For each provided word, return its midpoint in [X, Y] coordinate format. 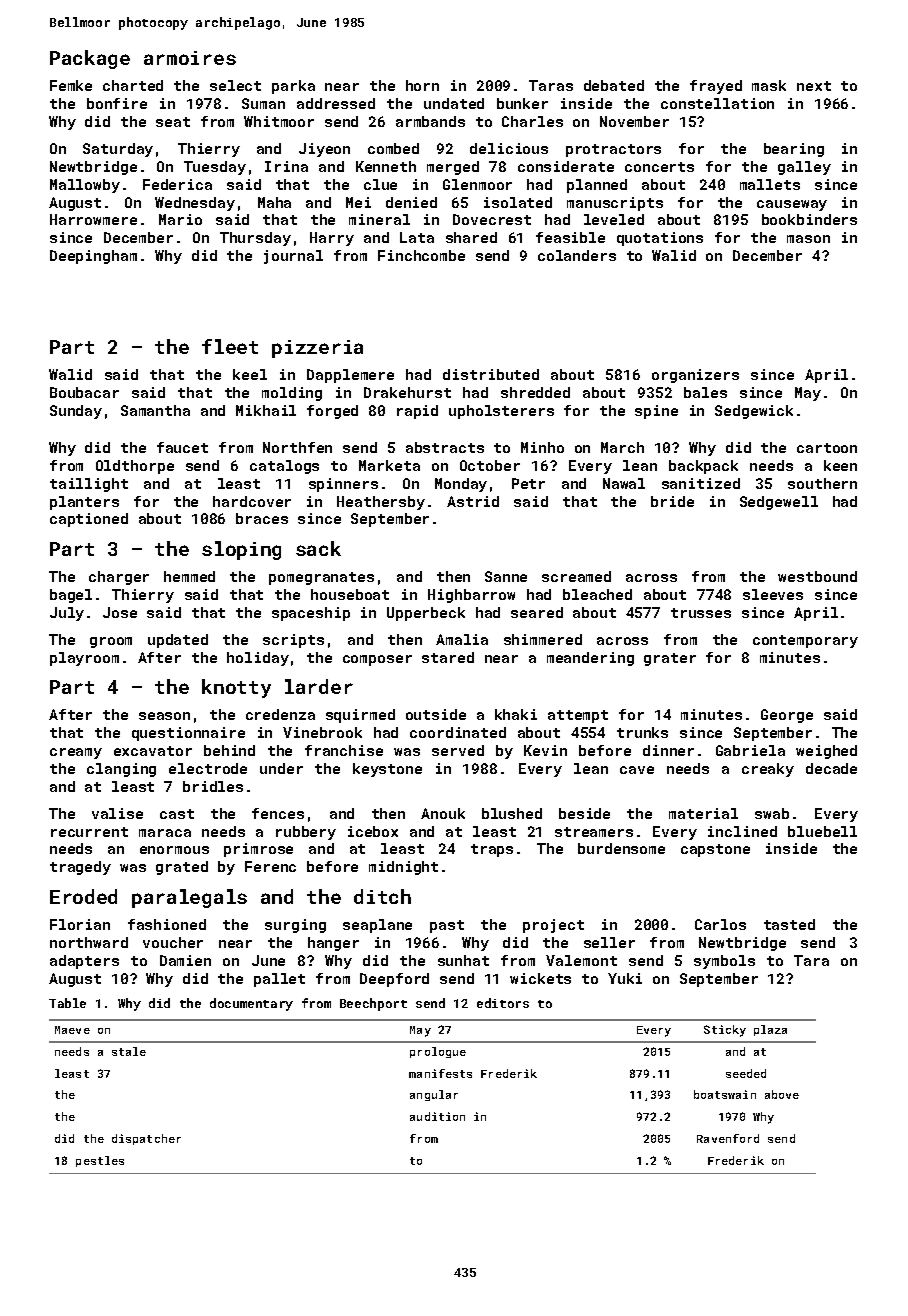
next [814, 86]
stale [129, 1051]
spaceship [311, 614]
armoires [190, 58]
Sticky [725, 1031]
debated [614, 85]
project [553, 926]
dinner [668, 750]
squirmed [360, 716]
